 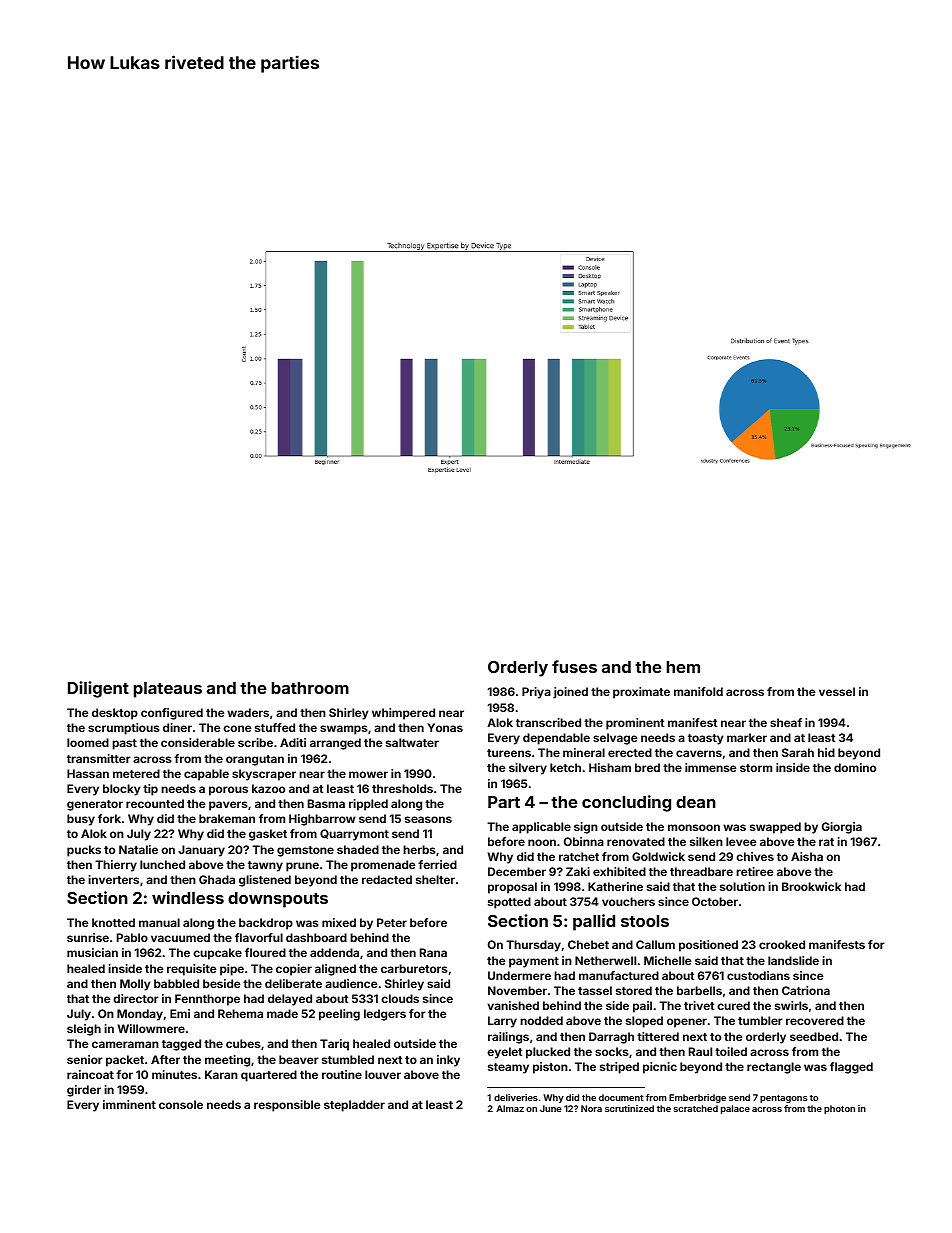 I want to click on Diligent, so click(x=98, y=689).
